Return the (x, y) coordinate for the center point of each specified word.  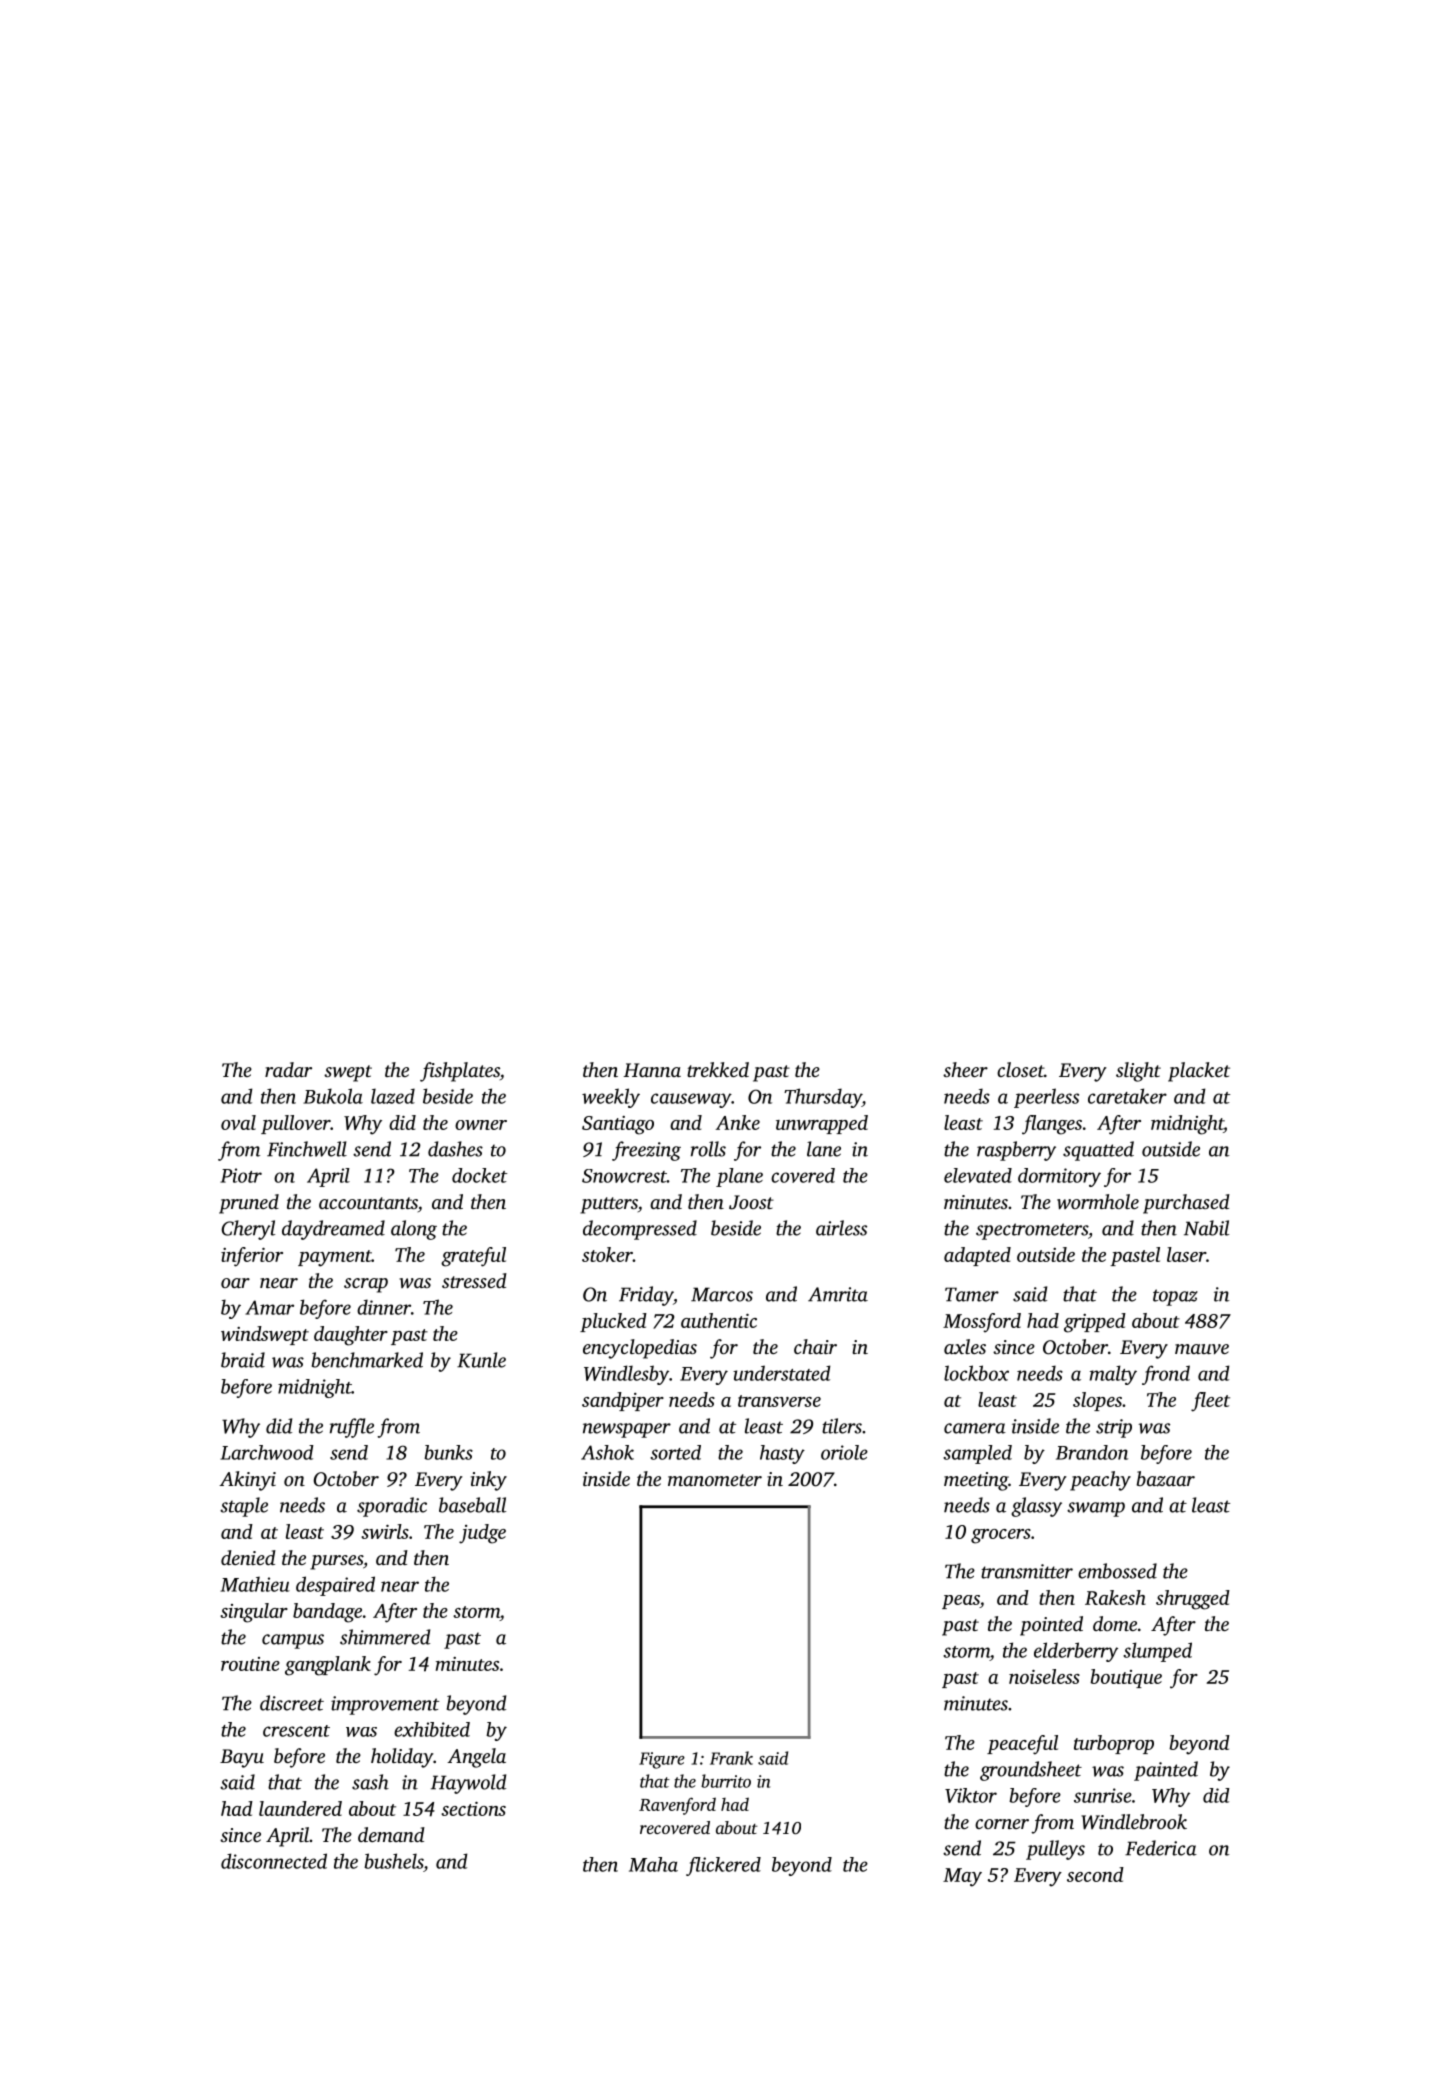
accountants (368, 1203)
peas (961, 1602)
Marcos (722, 1294)
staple (244, 1507)
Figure (662, 1760)
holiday (402, 1758)
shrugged (1193, 1600)
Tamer (972, 1294)
